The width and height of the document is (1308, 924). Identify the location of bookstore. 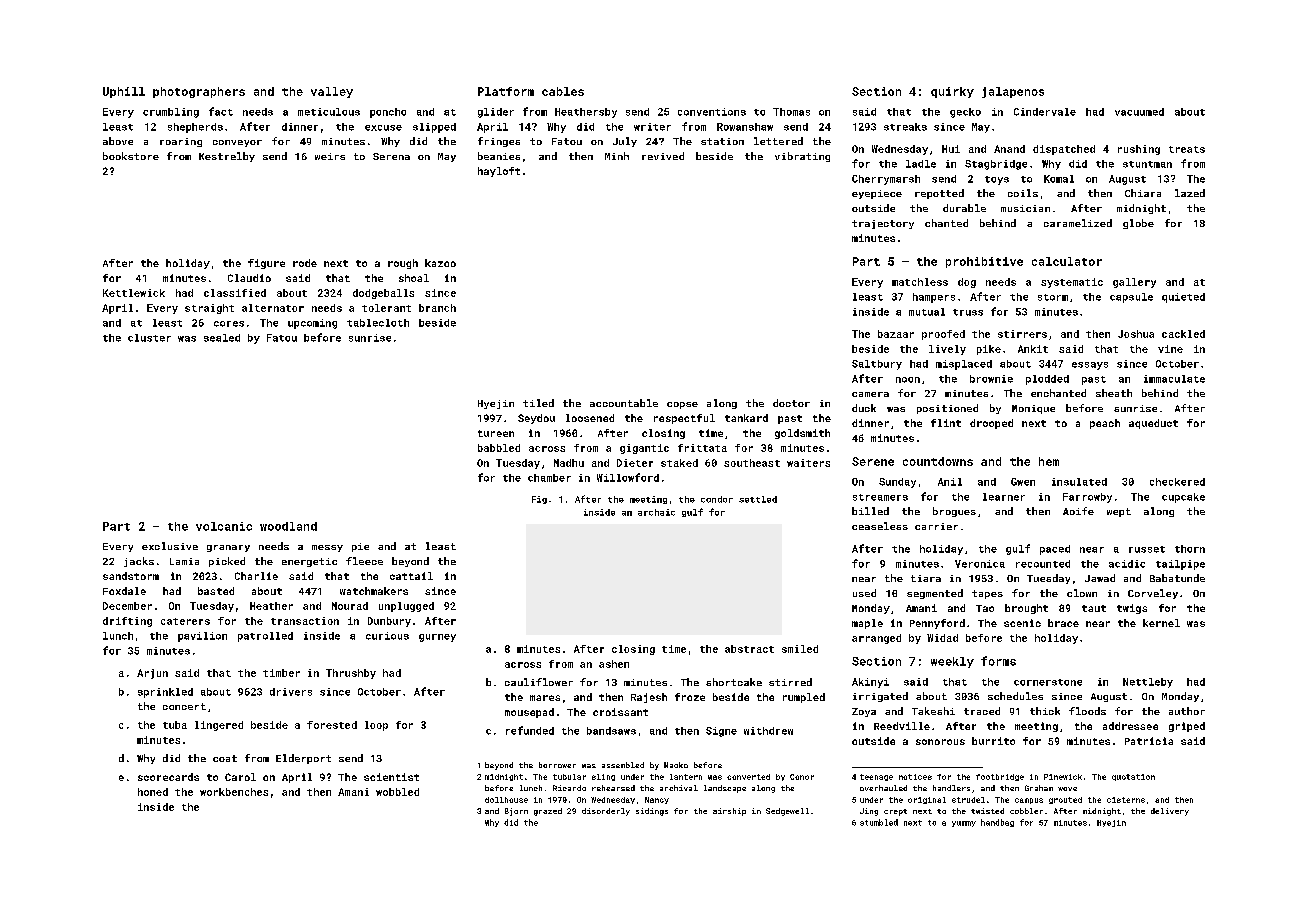
(131, 156).
